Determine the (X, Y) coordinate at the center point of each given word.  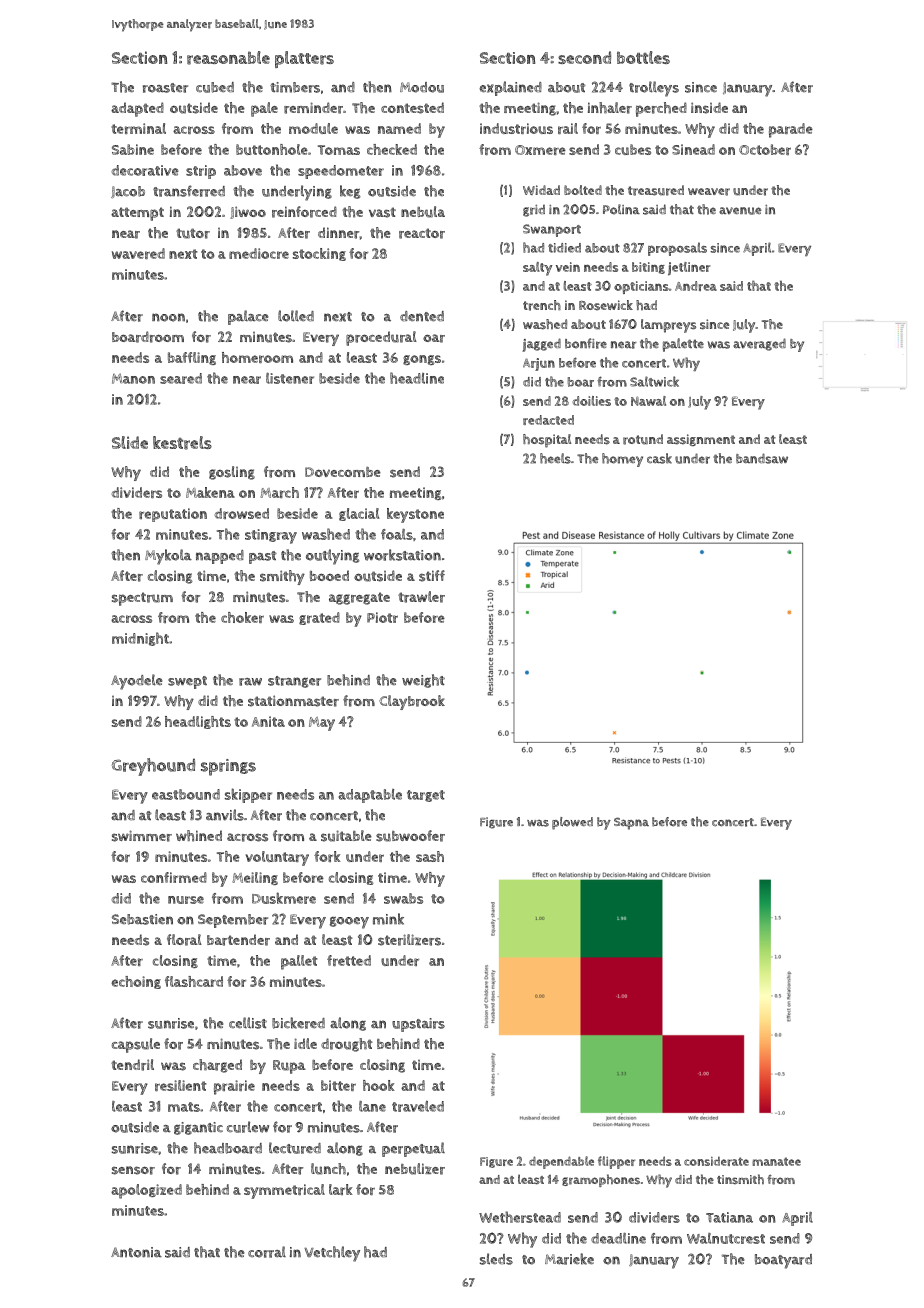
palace (248, 317)
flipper (616, 1162)
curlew (248, 1127)
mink (388, 919)
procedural (381, 338)
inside (709, 108)
